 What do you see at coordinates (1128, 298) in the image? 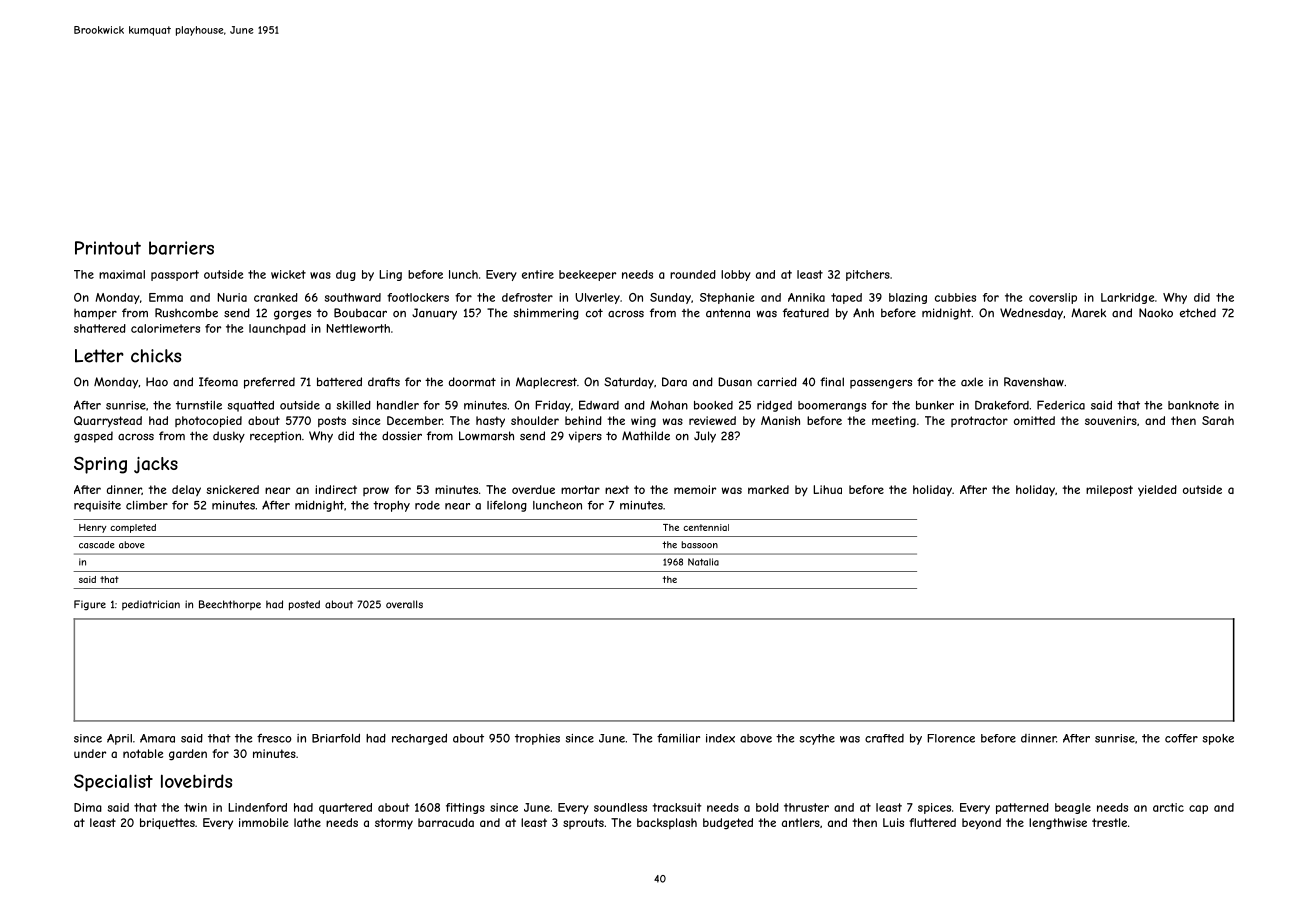
I see `Larkridge` at bounding box center [1128, 298].
